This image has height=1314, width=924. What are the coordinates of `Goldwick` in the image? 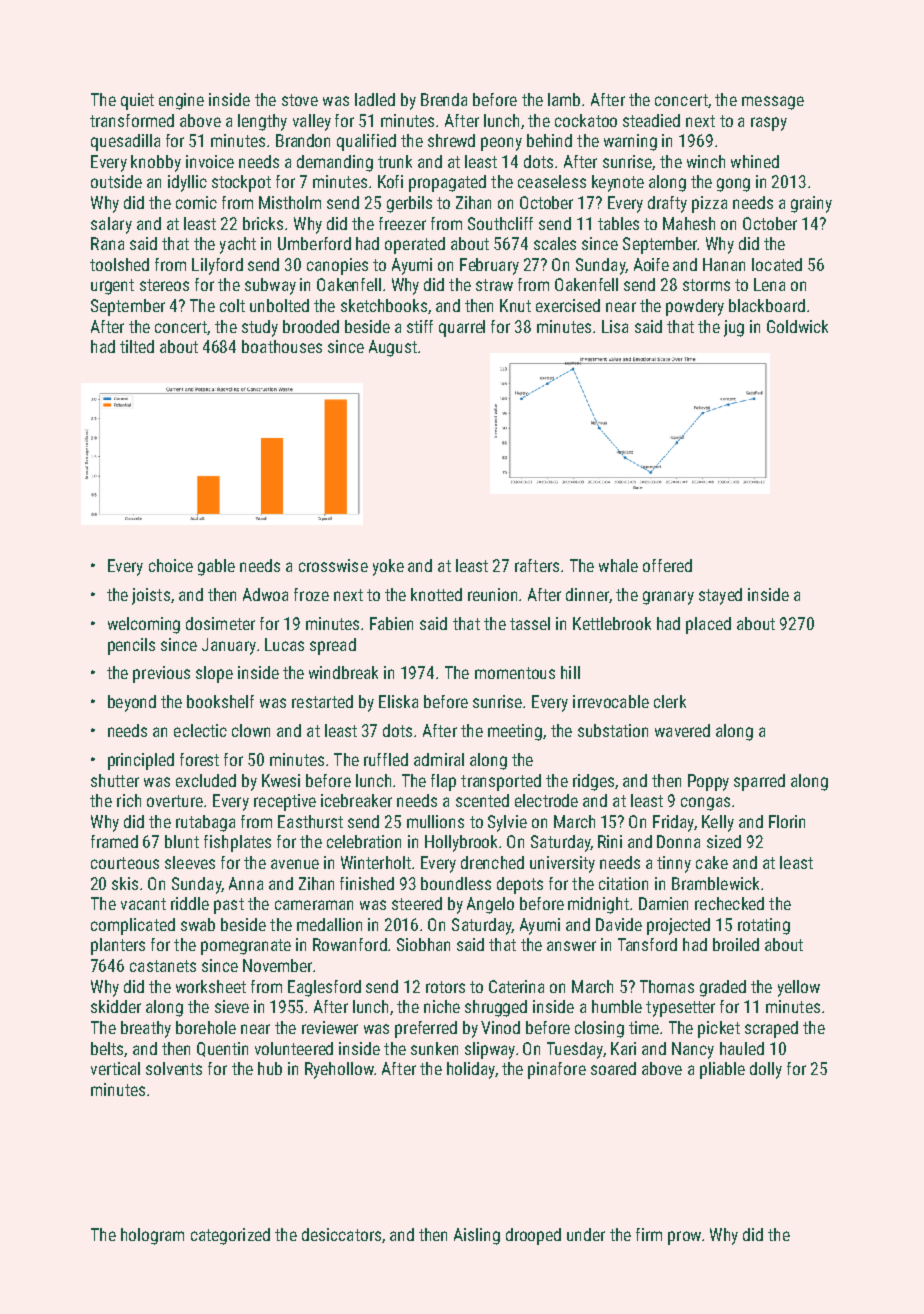 It's located at (797, 326).
